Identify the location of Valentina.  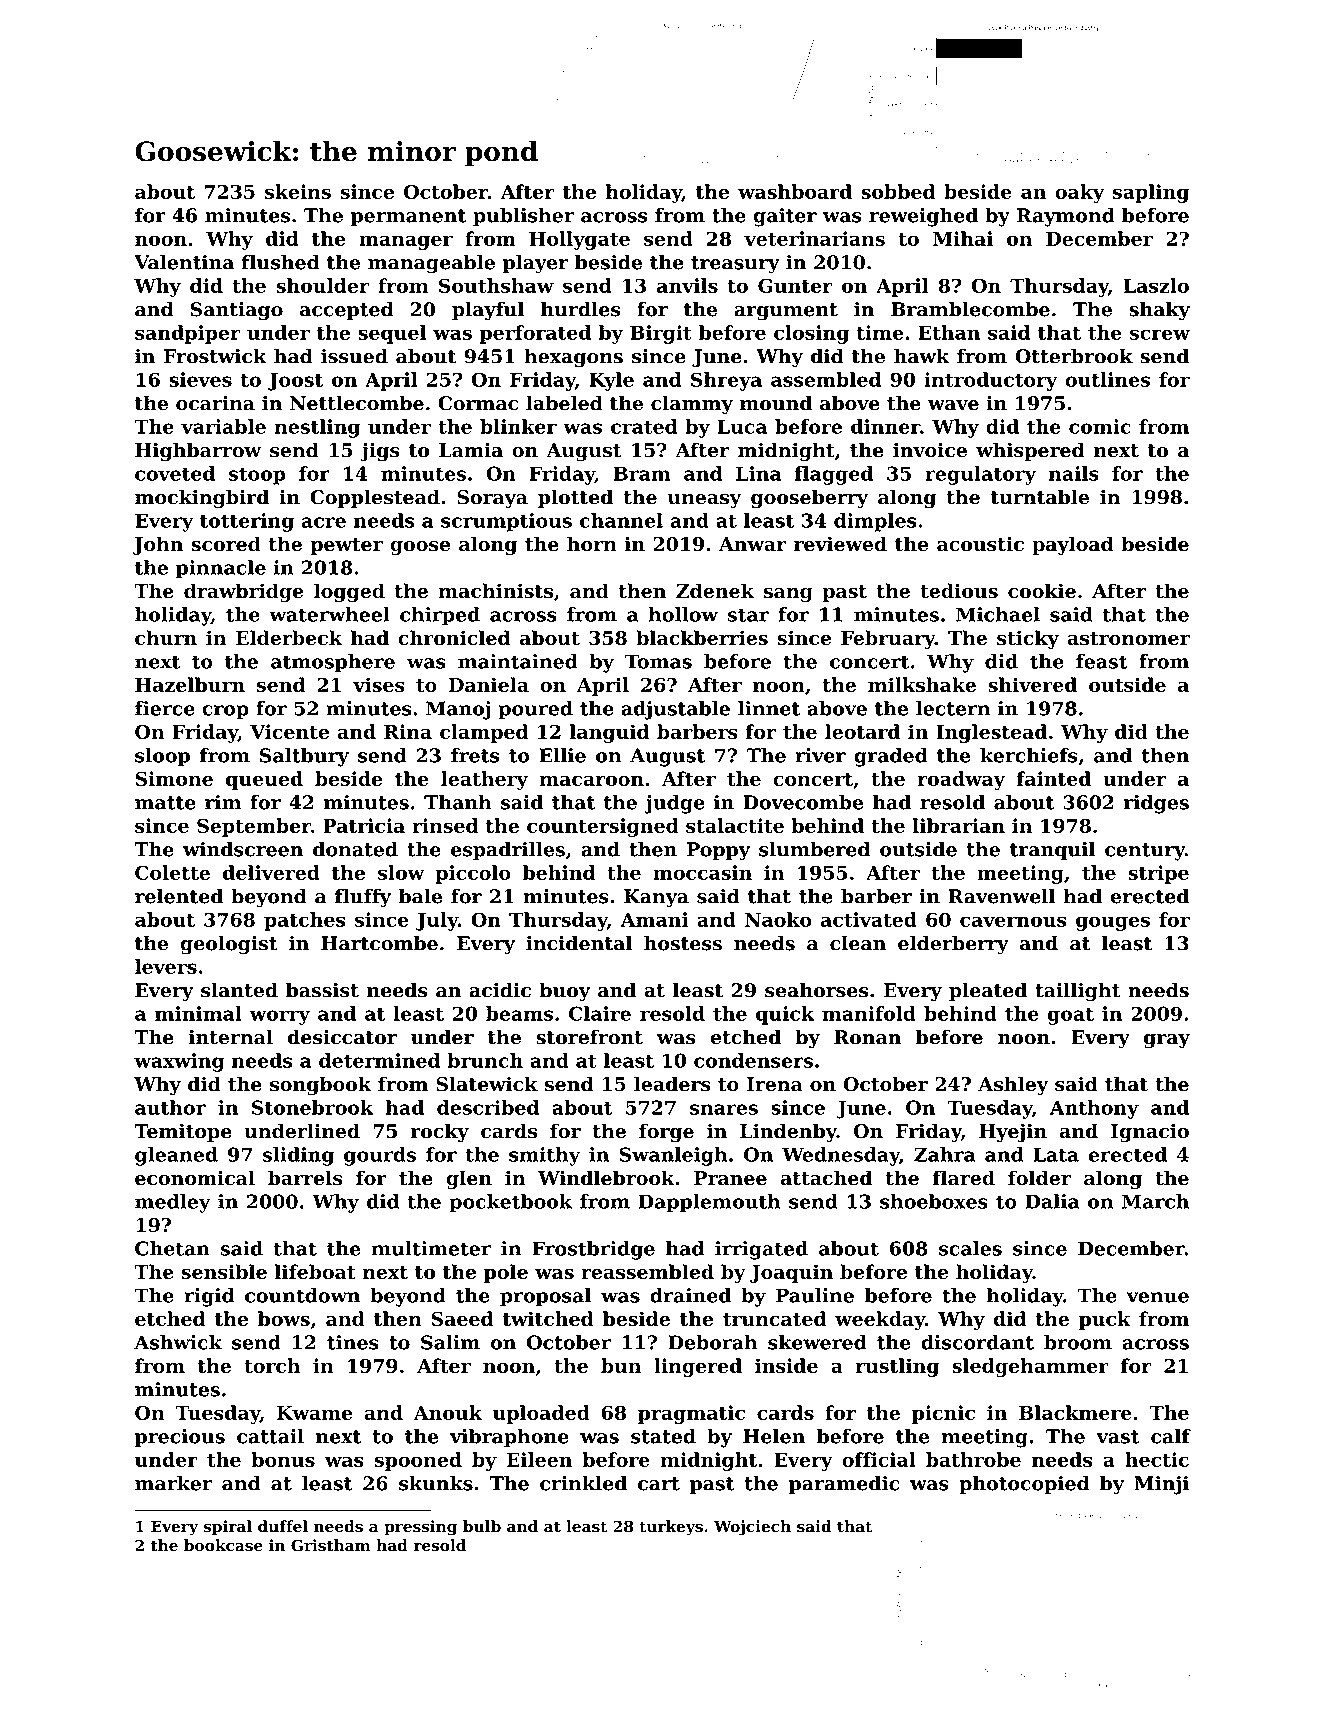
(184, 262).
